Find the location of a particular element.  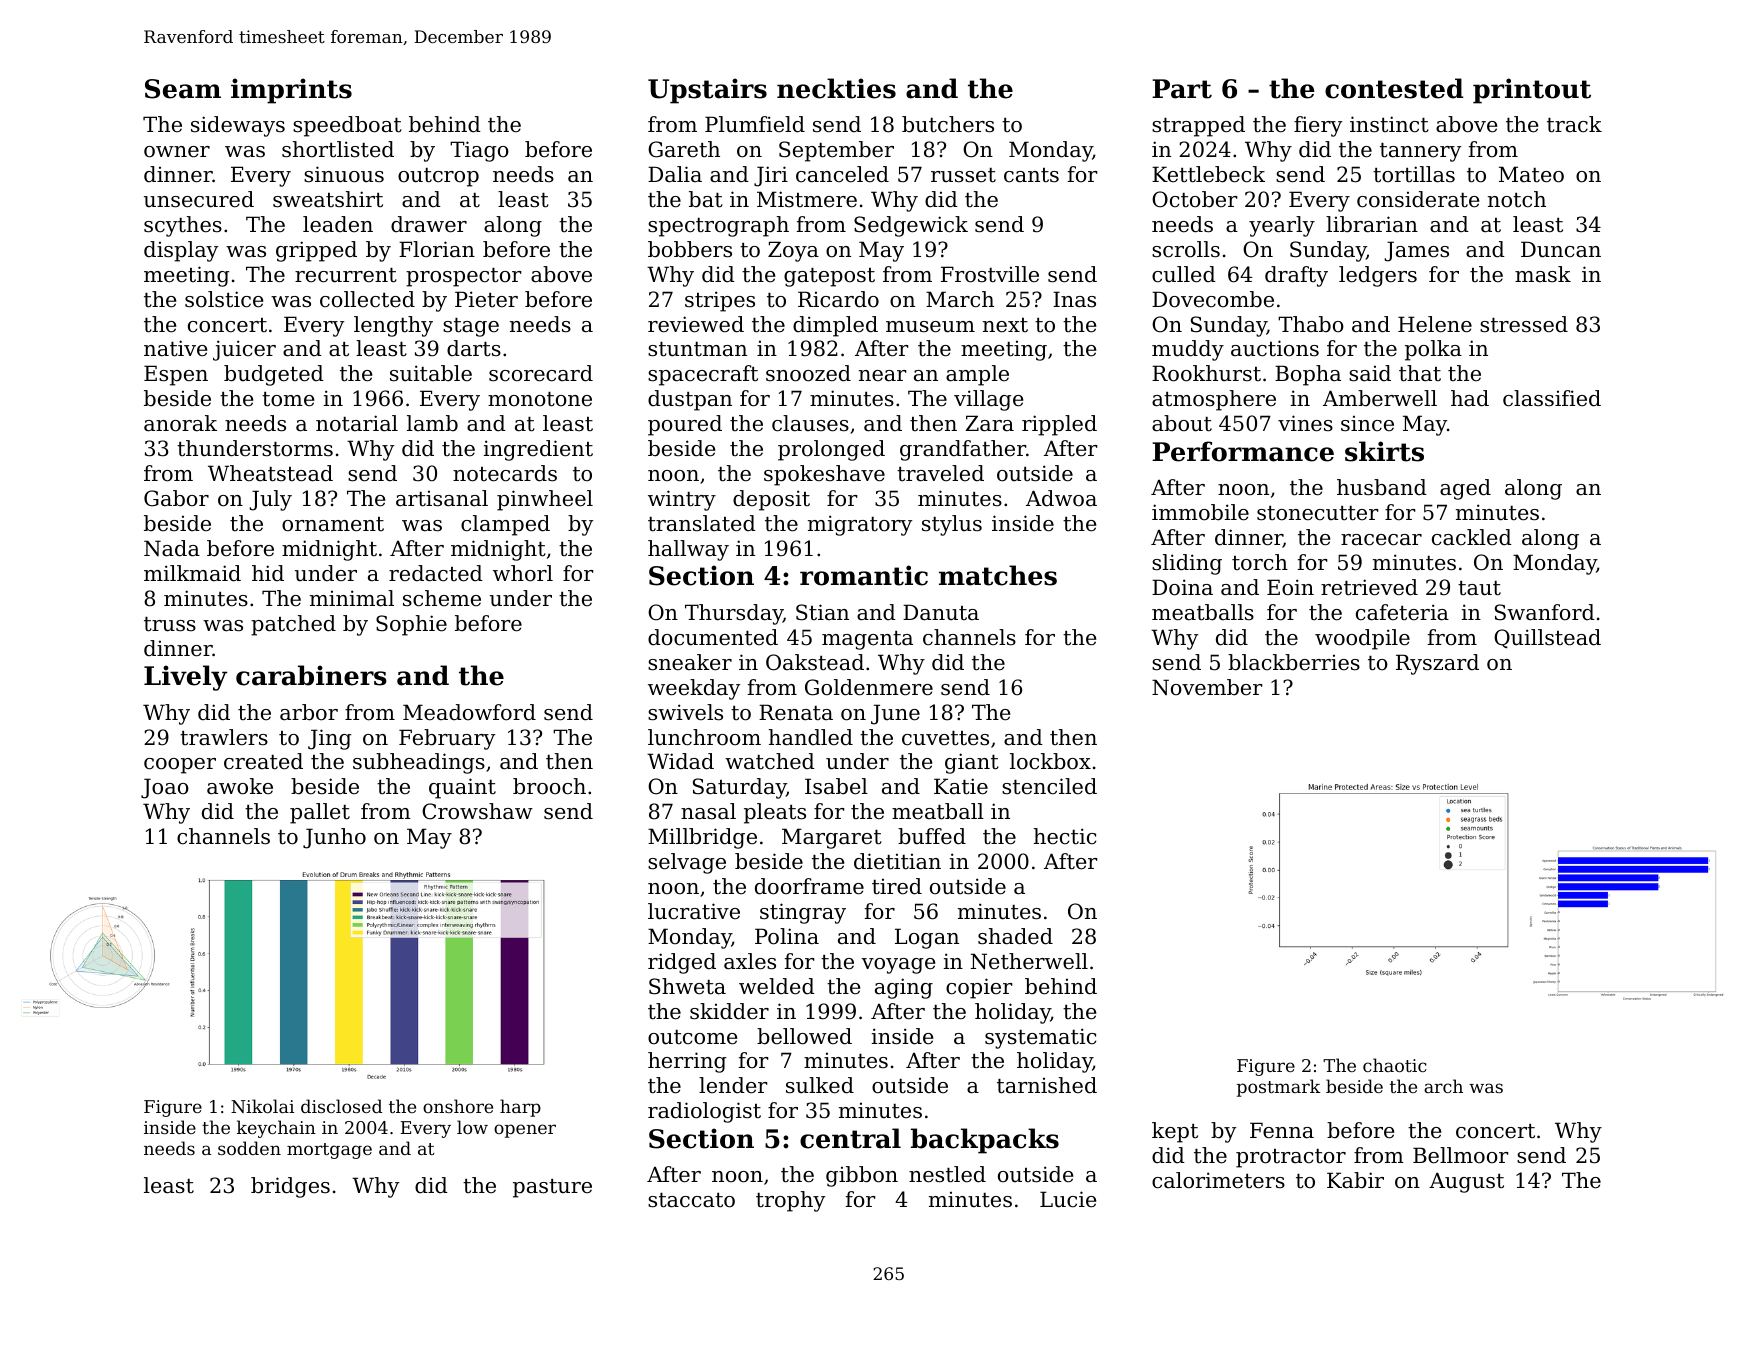

Frostville is located at coordinates (990, 274).
